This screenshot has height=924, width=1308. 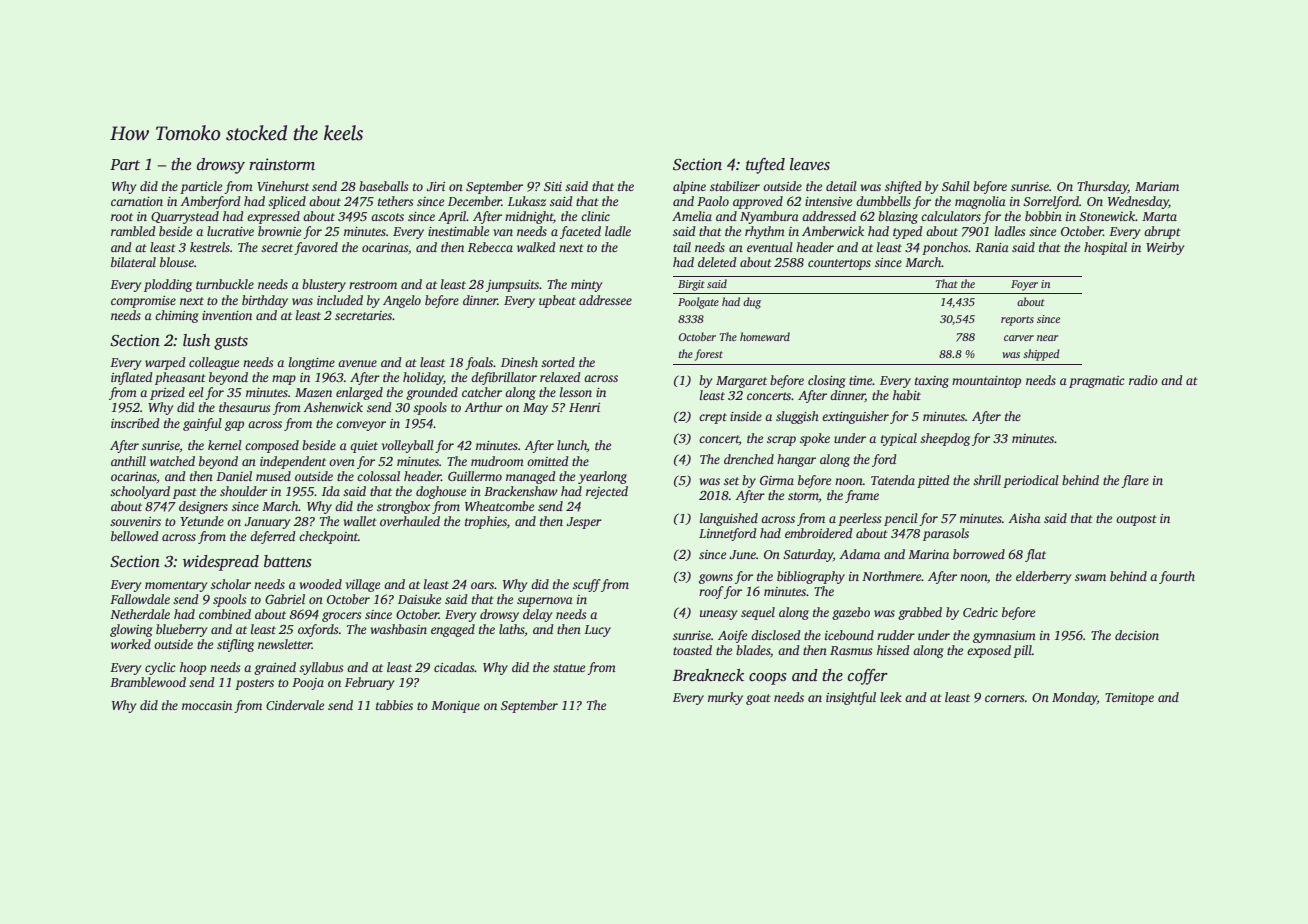 What do you see at coordinates (137, 201) in the screenshot?
I see `carnation` at bounding box center [137, 201].
